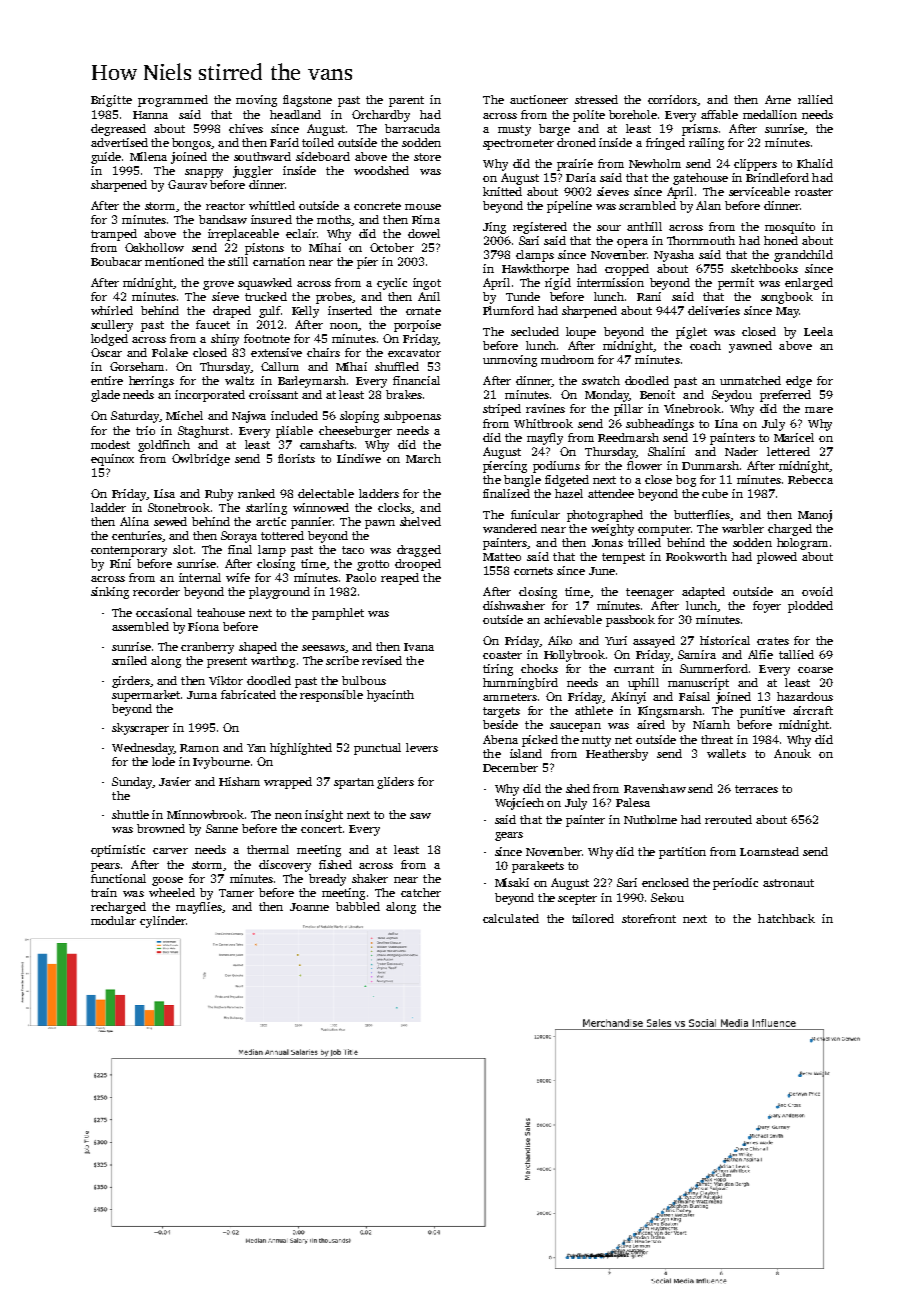 This screenshot has width=924, height=1308. I want to click on spectrometer, so click(518, 144).
